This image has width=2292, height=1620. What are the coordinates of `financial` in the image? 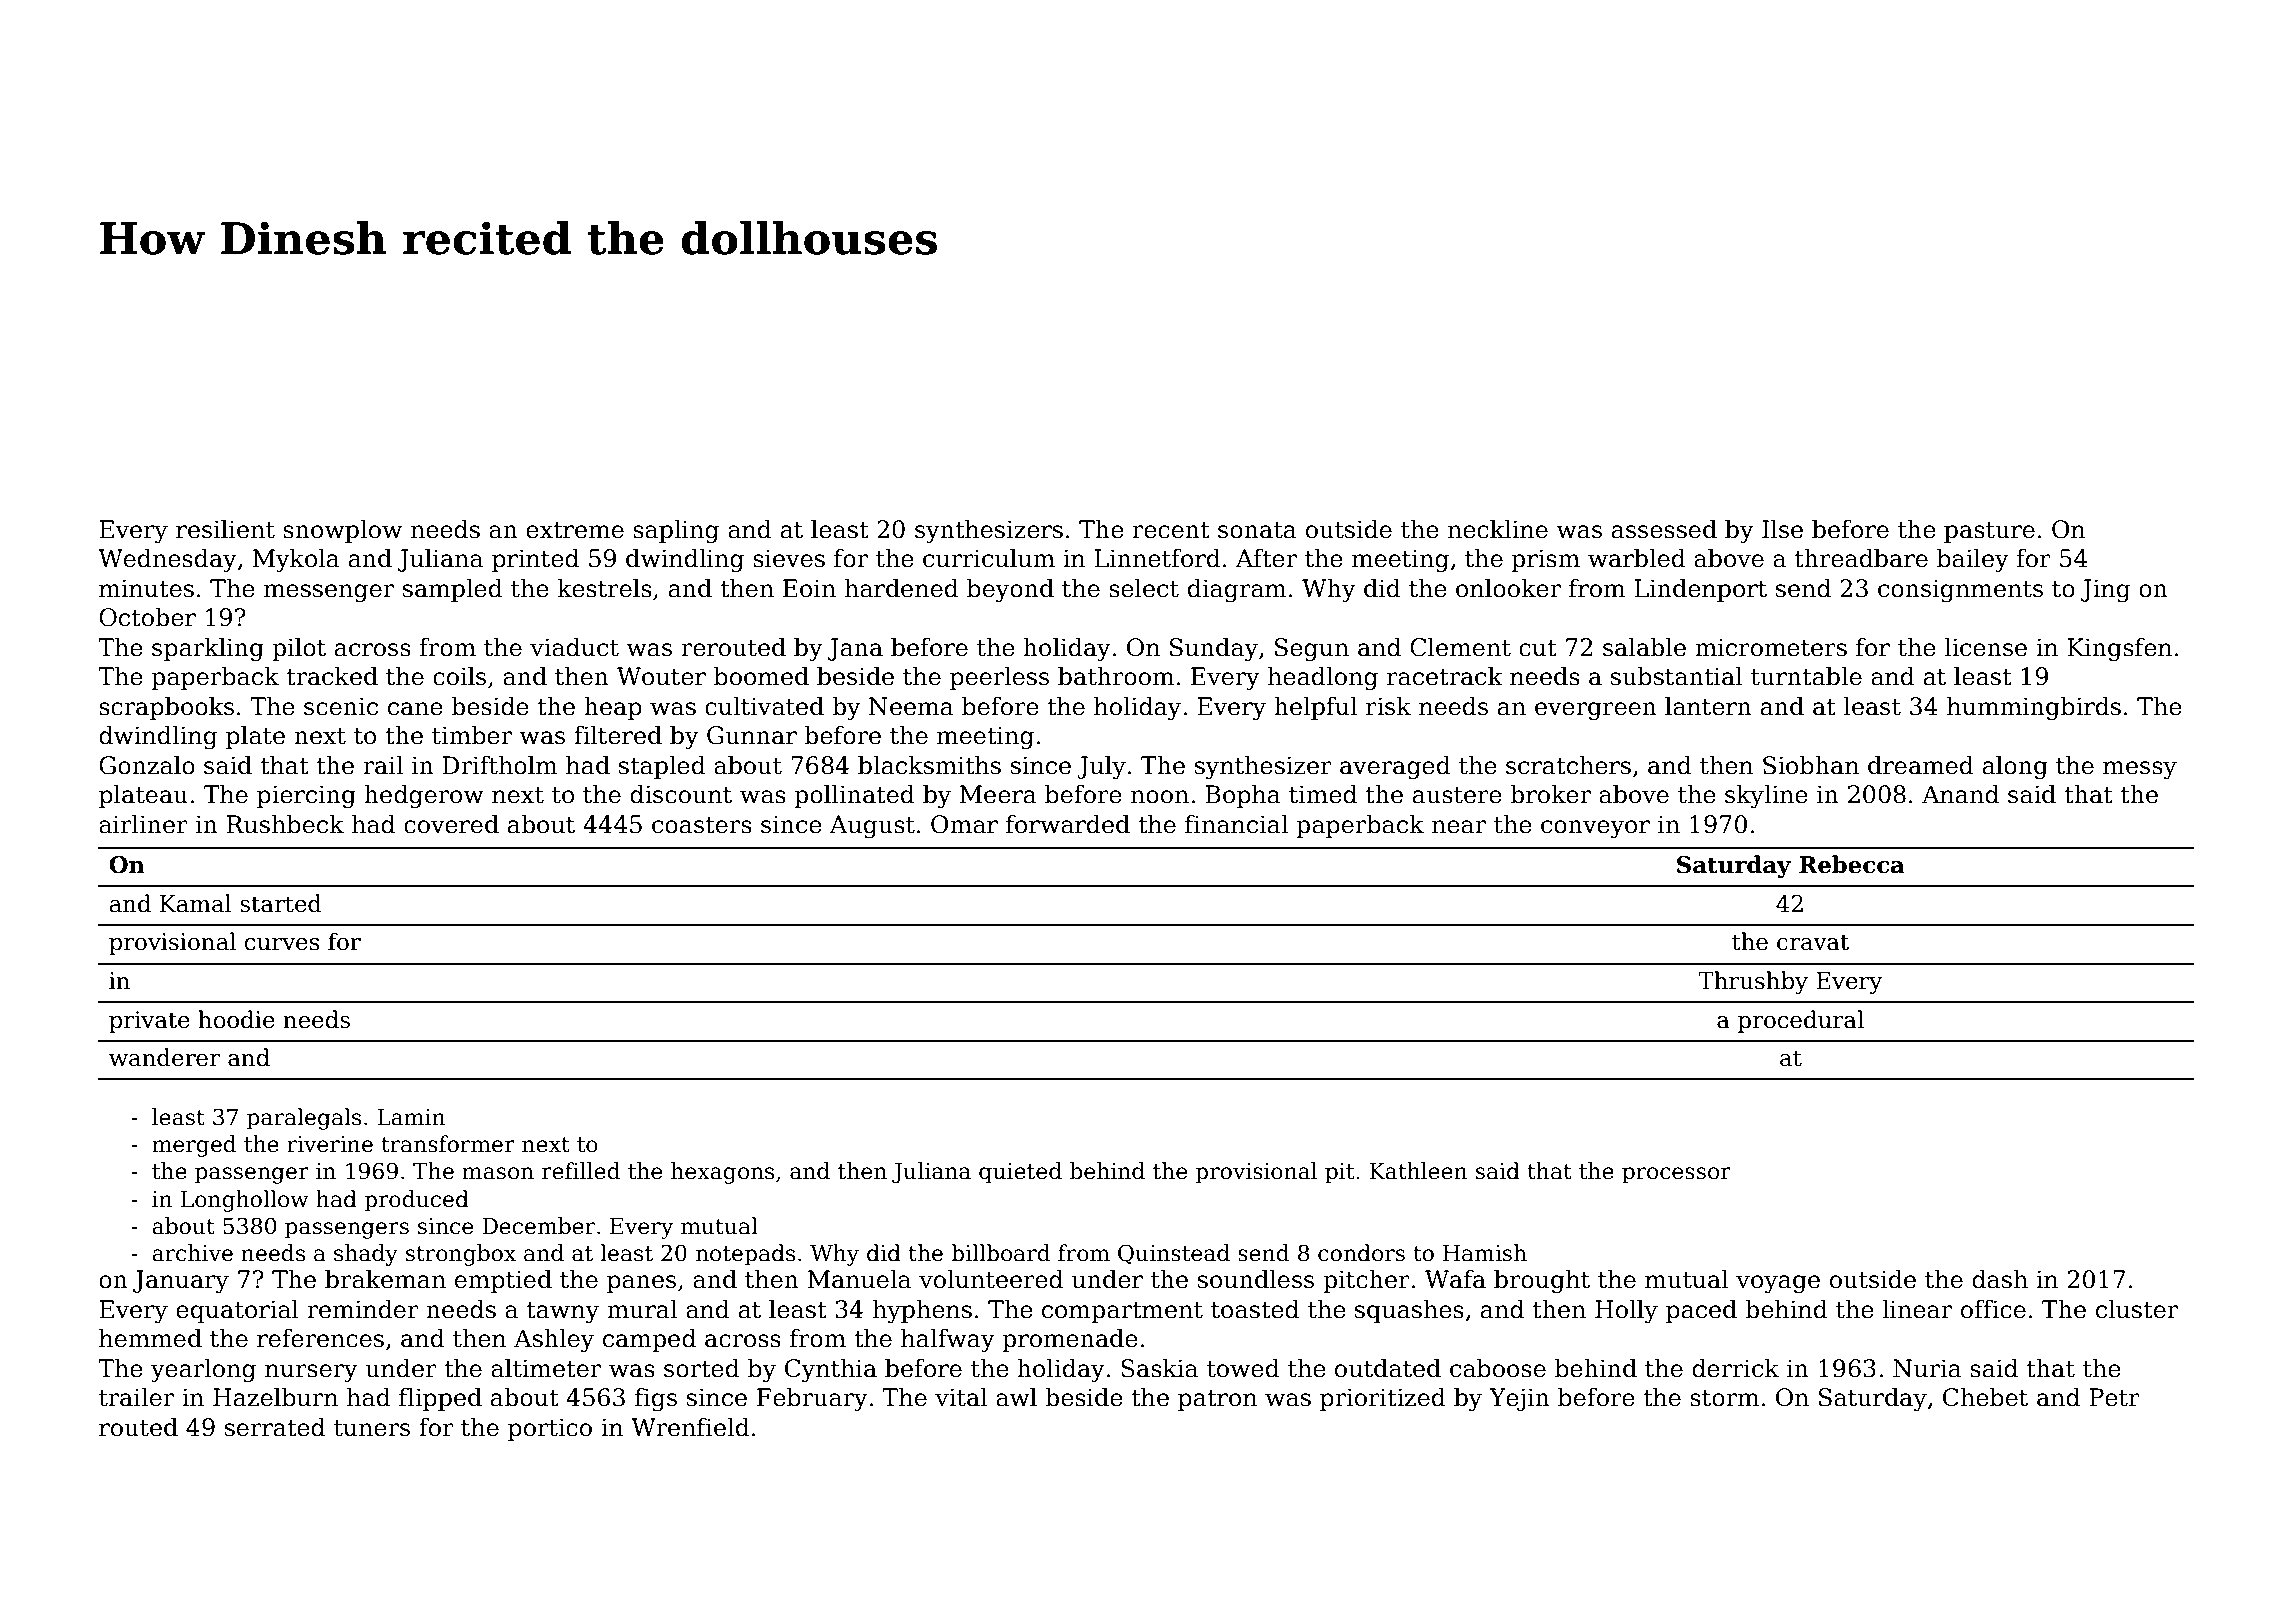 It's located at (1236, 824).
